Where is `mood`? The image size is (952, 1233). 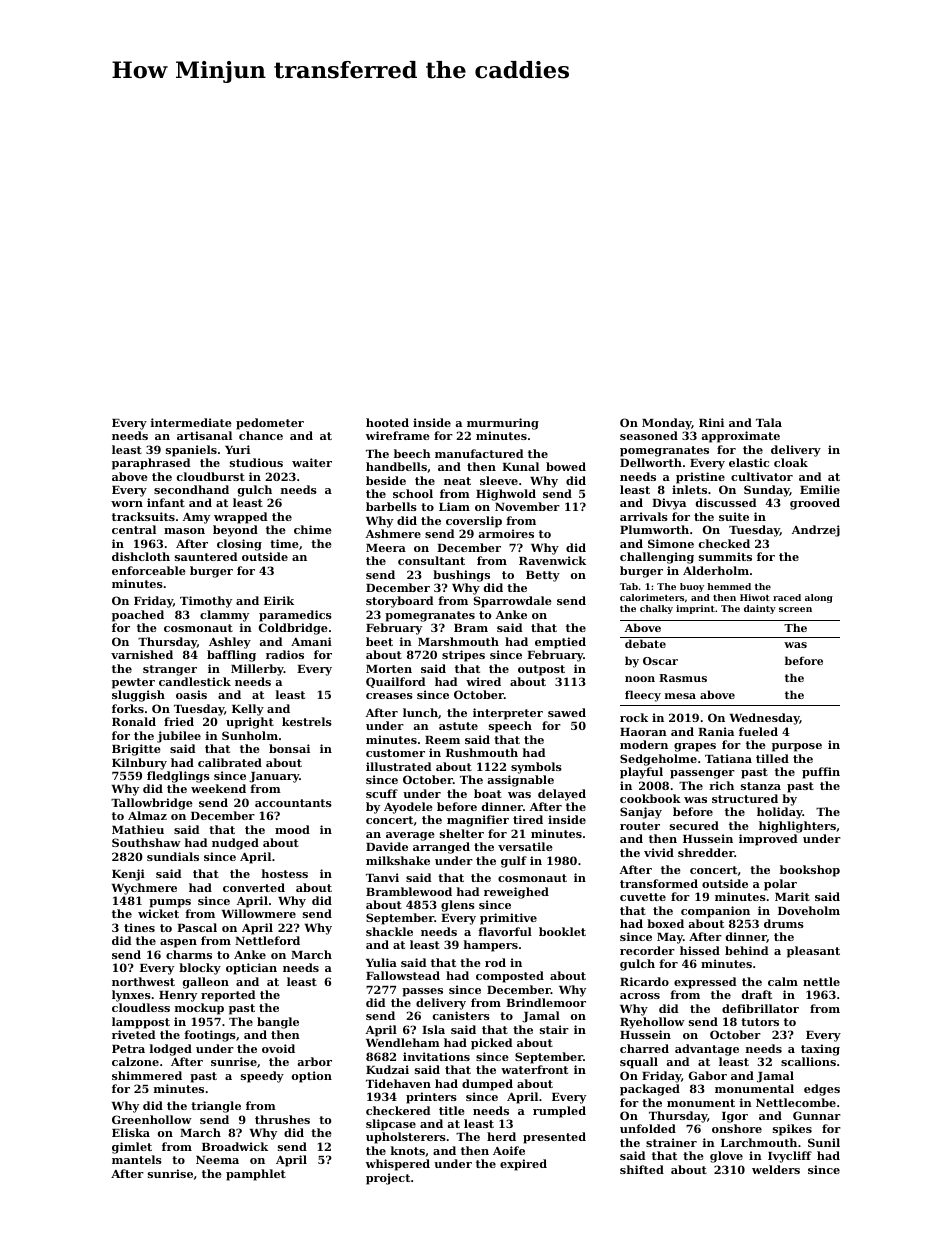
mood is located at coordinates (292, 829).
